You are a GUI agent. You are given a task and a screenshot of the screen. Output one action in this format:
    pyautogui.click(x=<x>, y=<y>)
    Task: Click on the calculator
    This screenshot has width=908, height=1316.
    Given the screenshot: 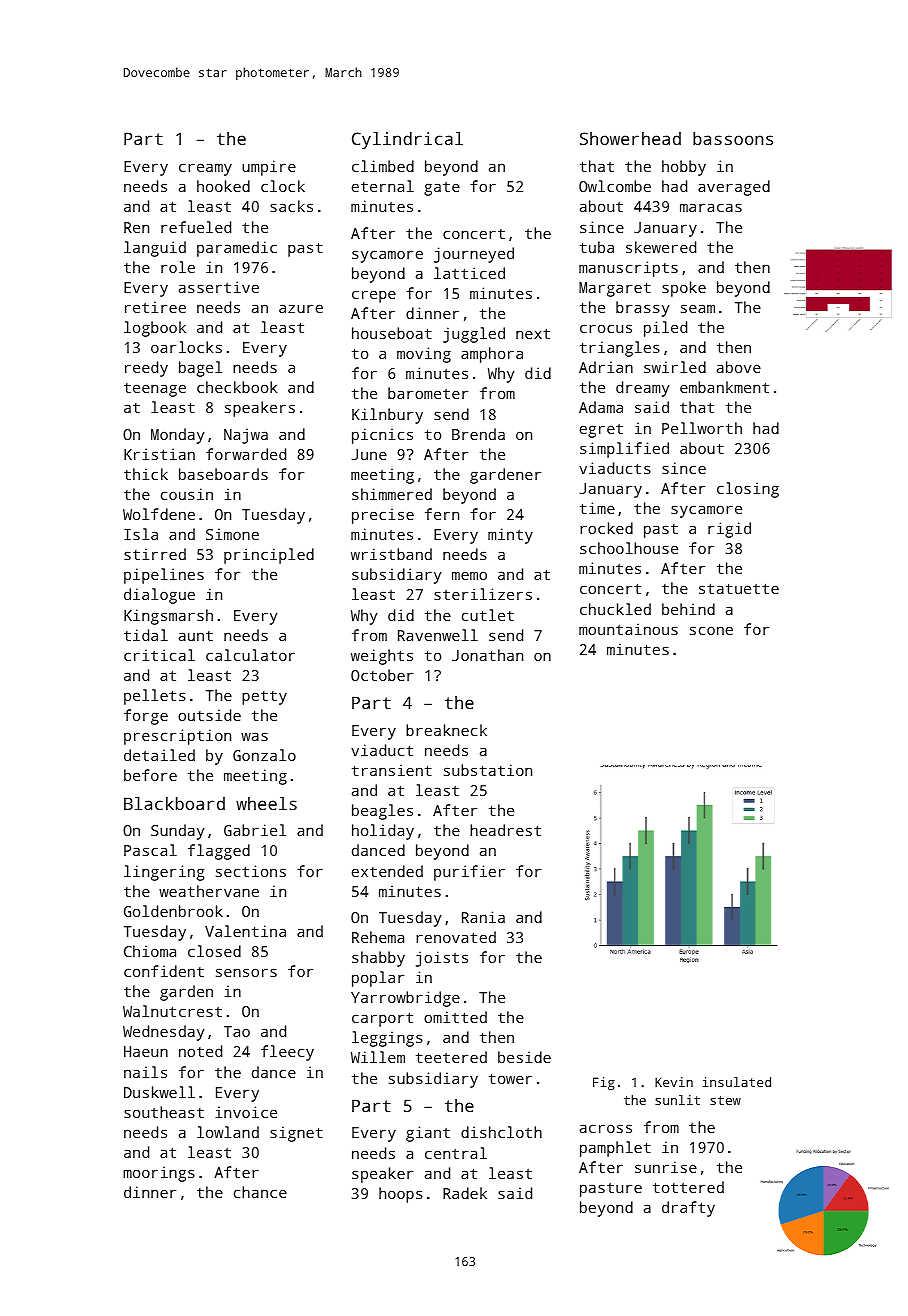 What is the action you would take?
    pyautogui.click(x=250, y=655)
